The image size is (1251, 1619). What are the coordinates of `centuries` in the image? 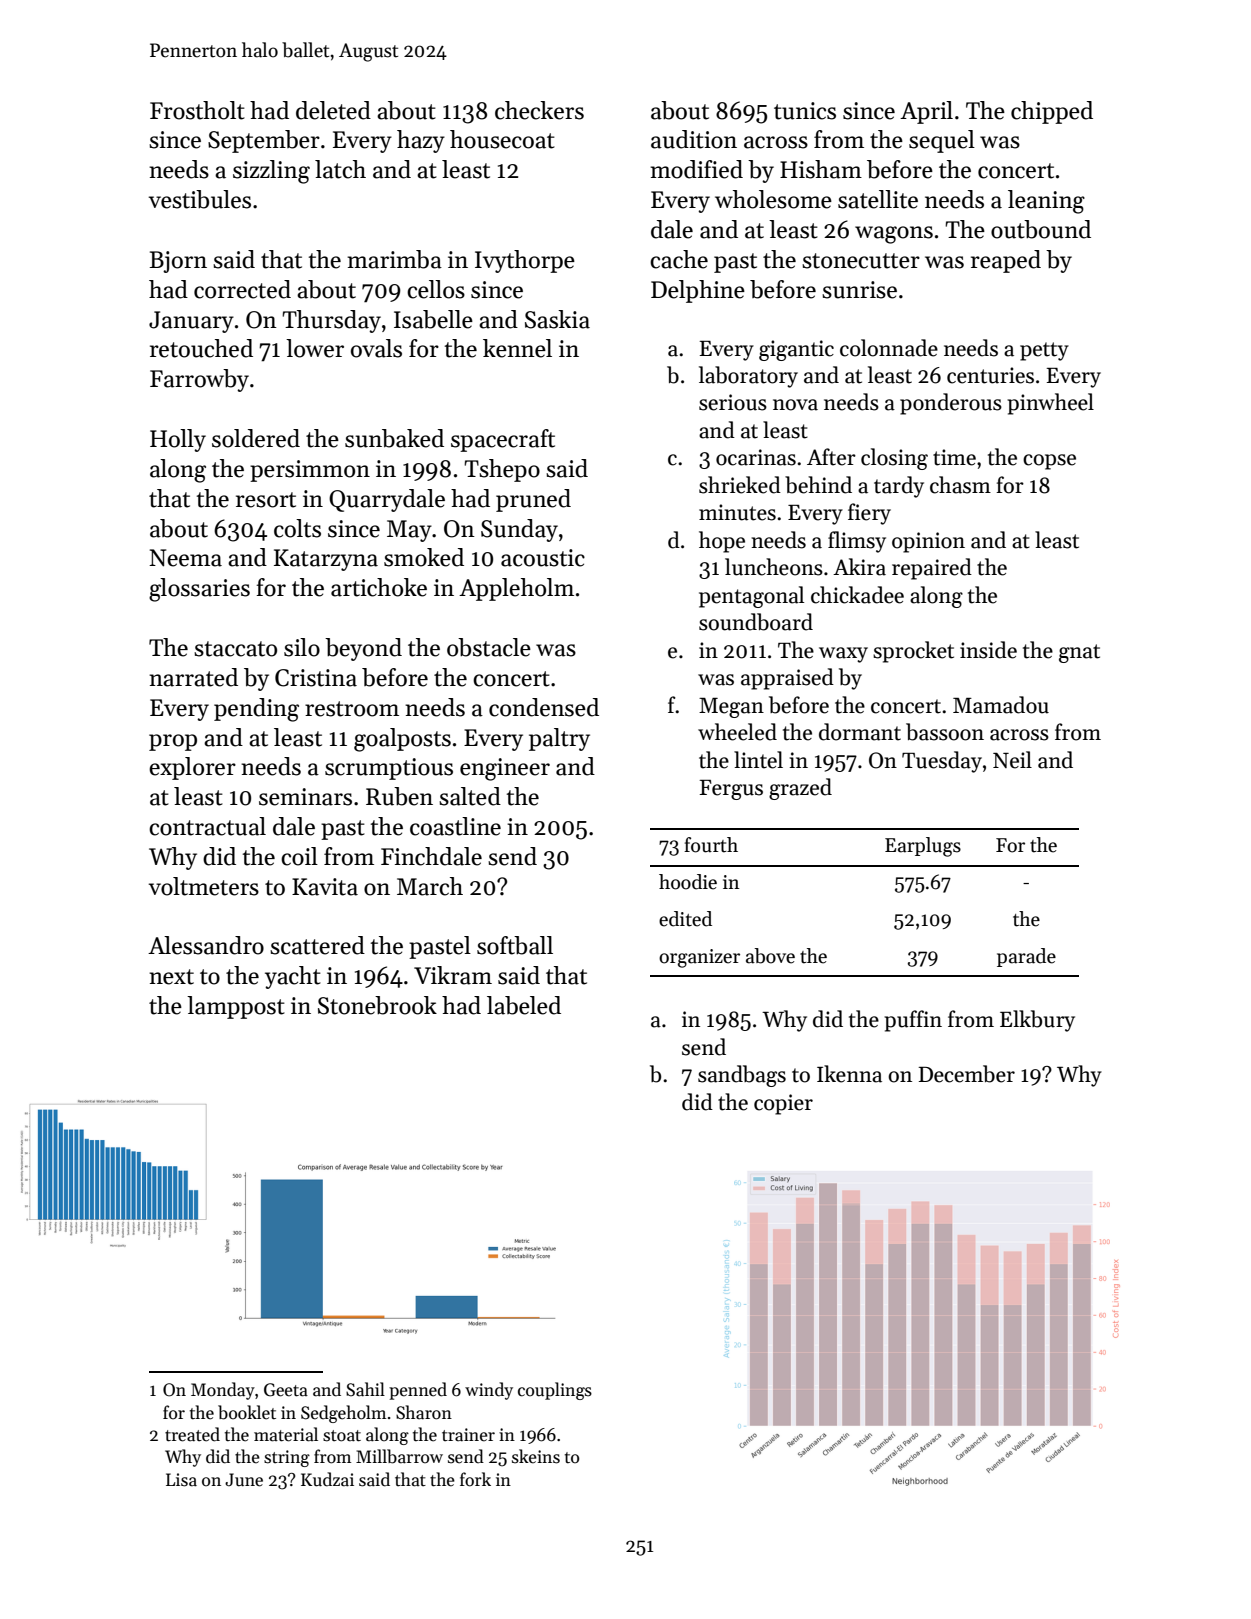 It's located at (990, 375).
